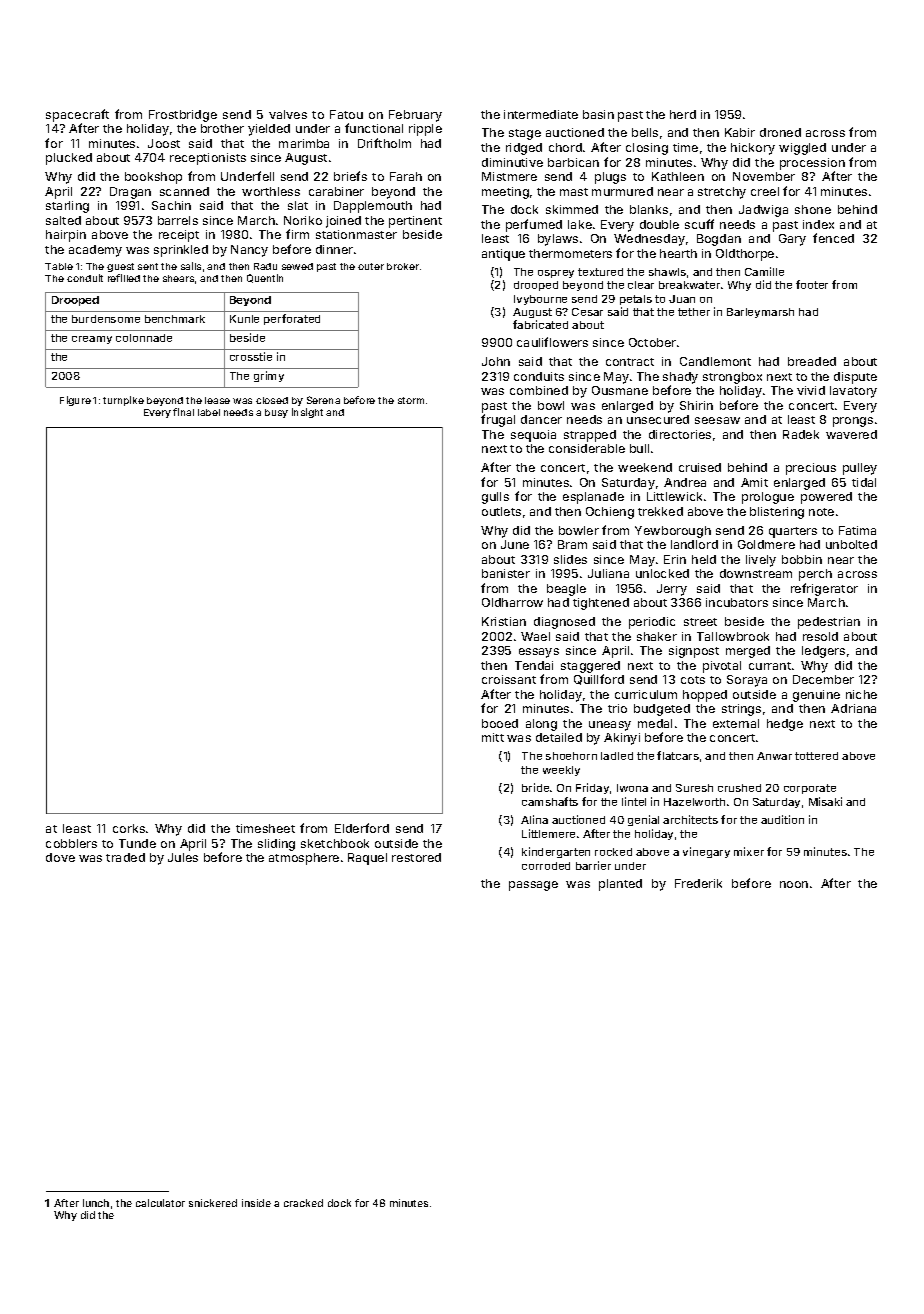 The height and width of the screenshot is (1314, 924). Describe the element at coordinates (673, 532) in the screenshot. I see `Yewborough` at that location.
